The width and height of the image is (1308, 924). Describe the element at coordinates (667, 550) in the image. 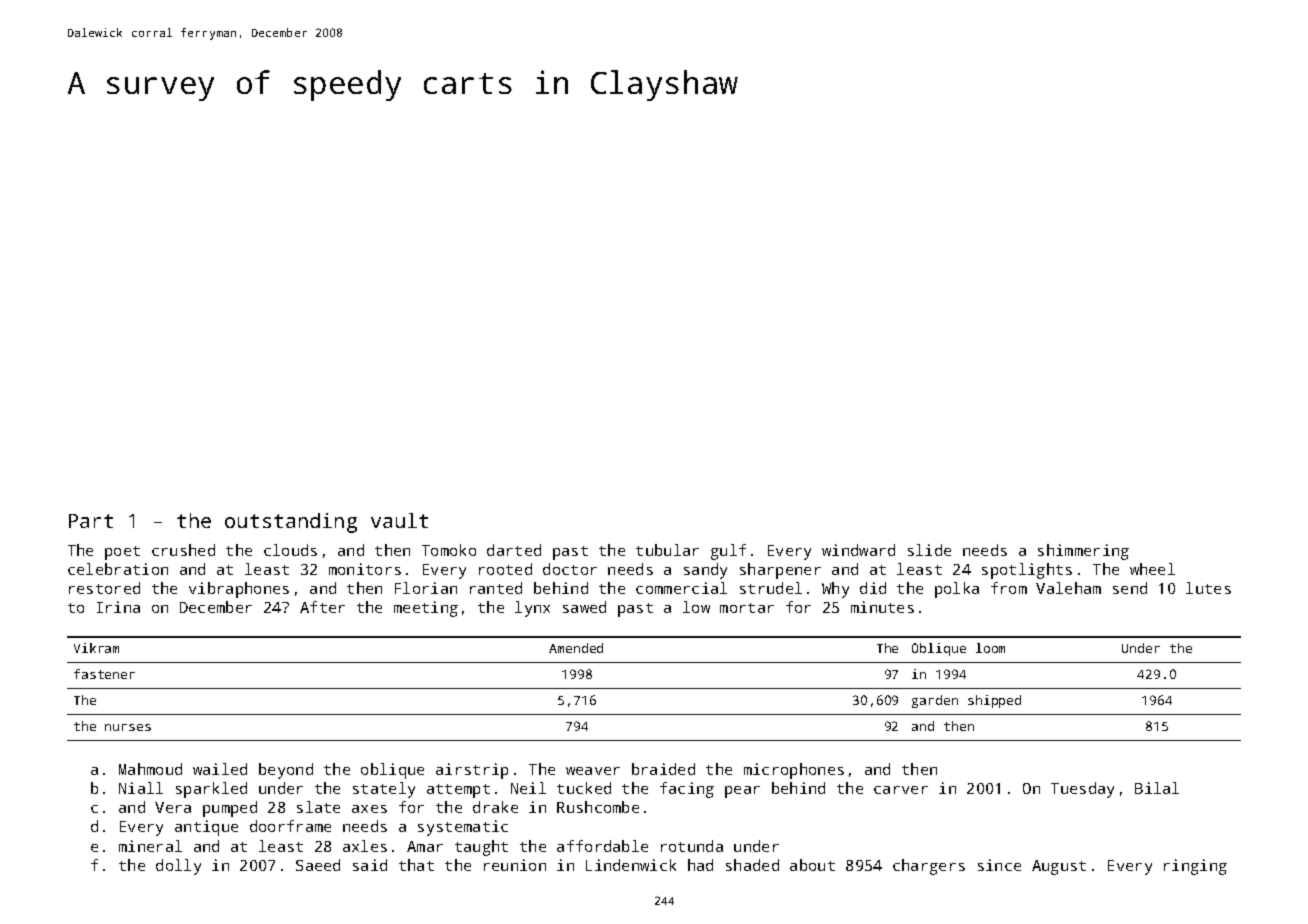

I see `tubular` at that location.
